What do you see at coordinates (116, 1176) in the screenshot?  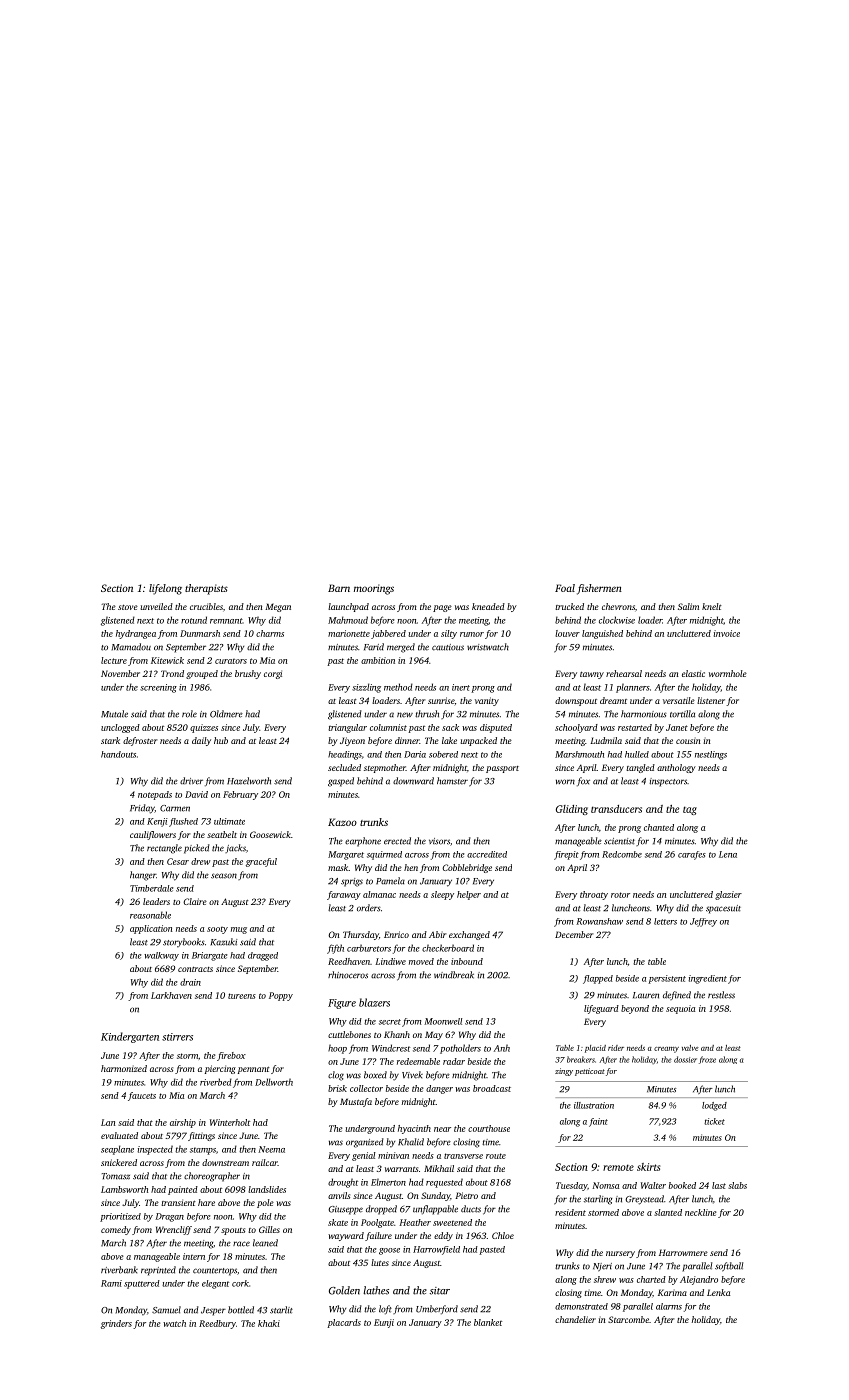 I see `Tomasz` at bounding box center [116, 1176].
